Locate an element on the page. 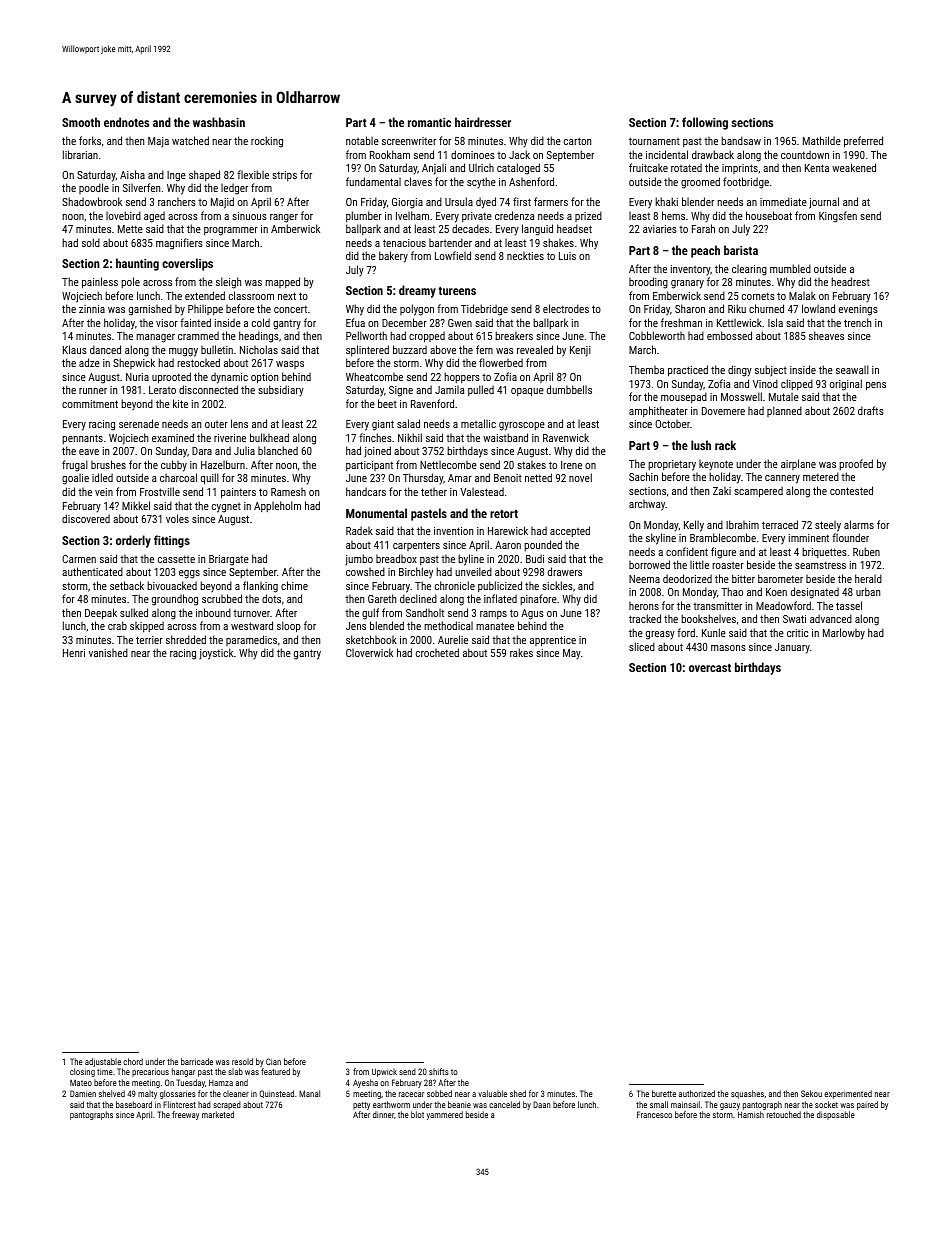 The height and width of the image is (1233, 952). pinafore is located at coordinates (538, 599).
